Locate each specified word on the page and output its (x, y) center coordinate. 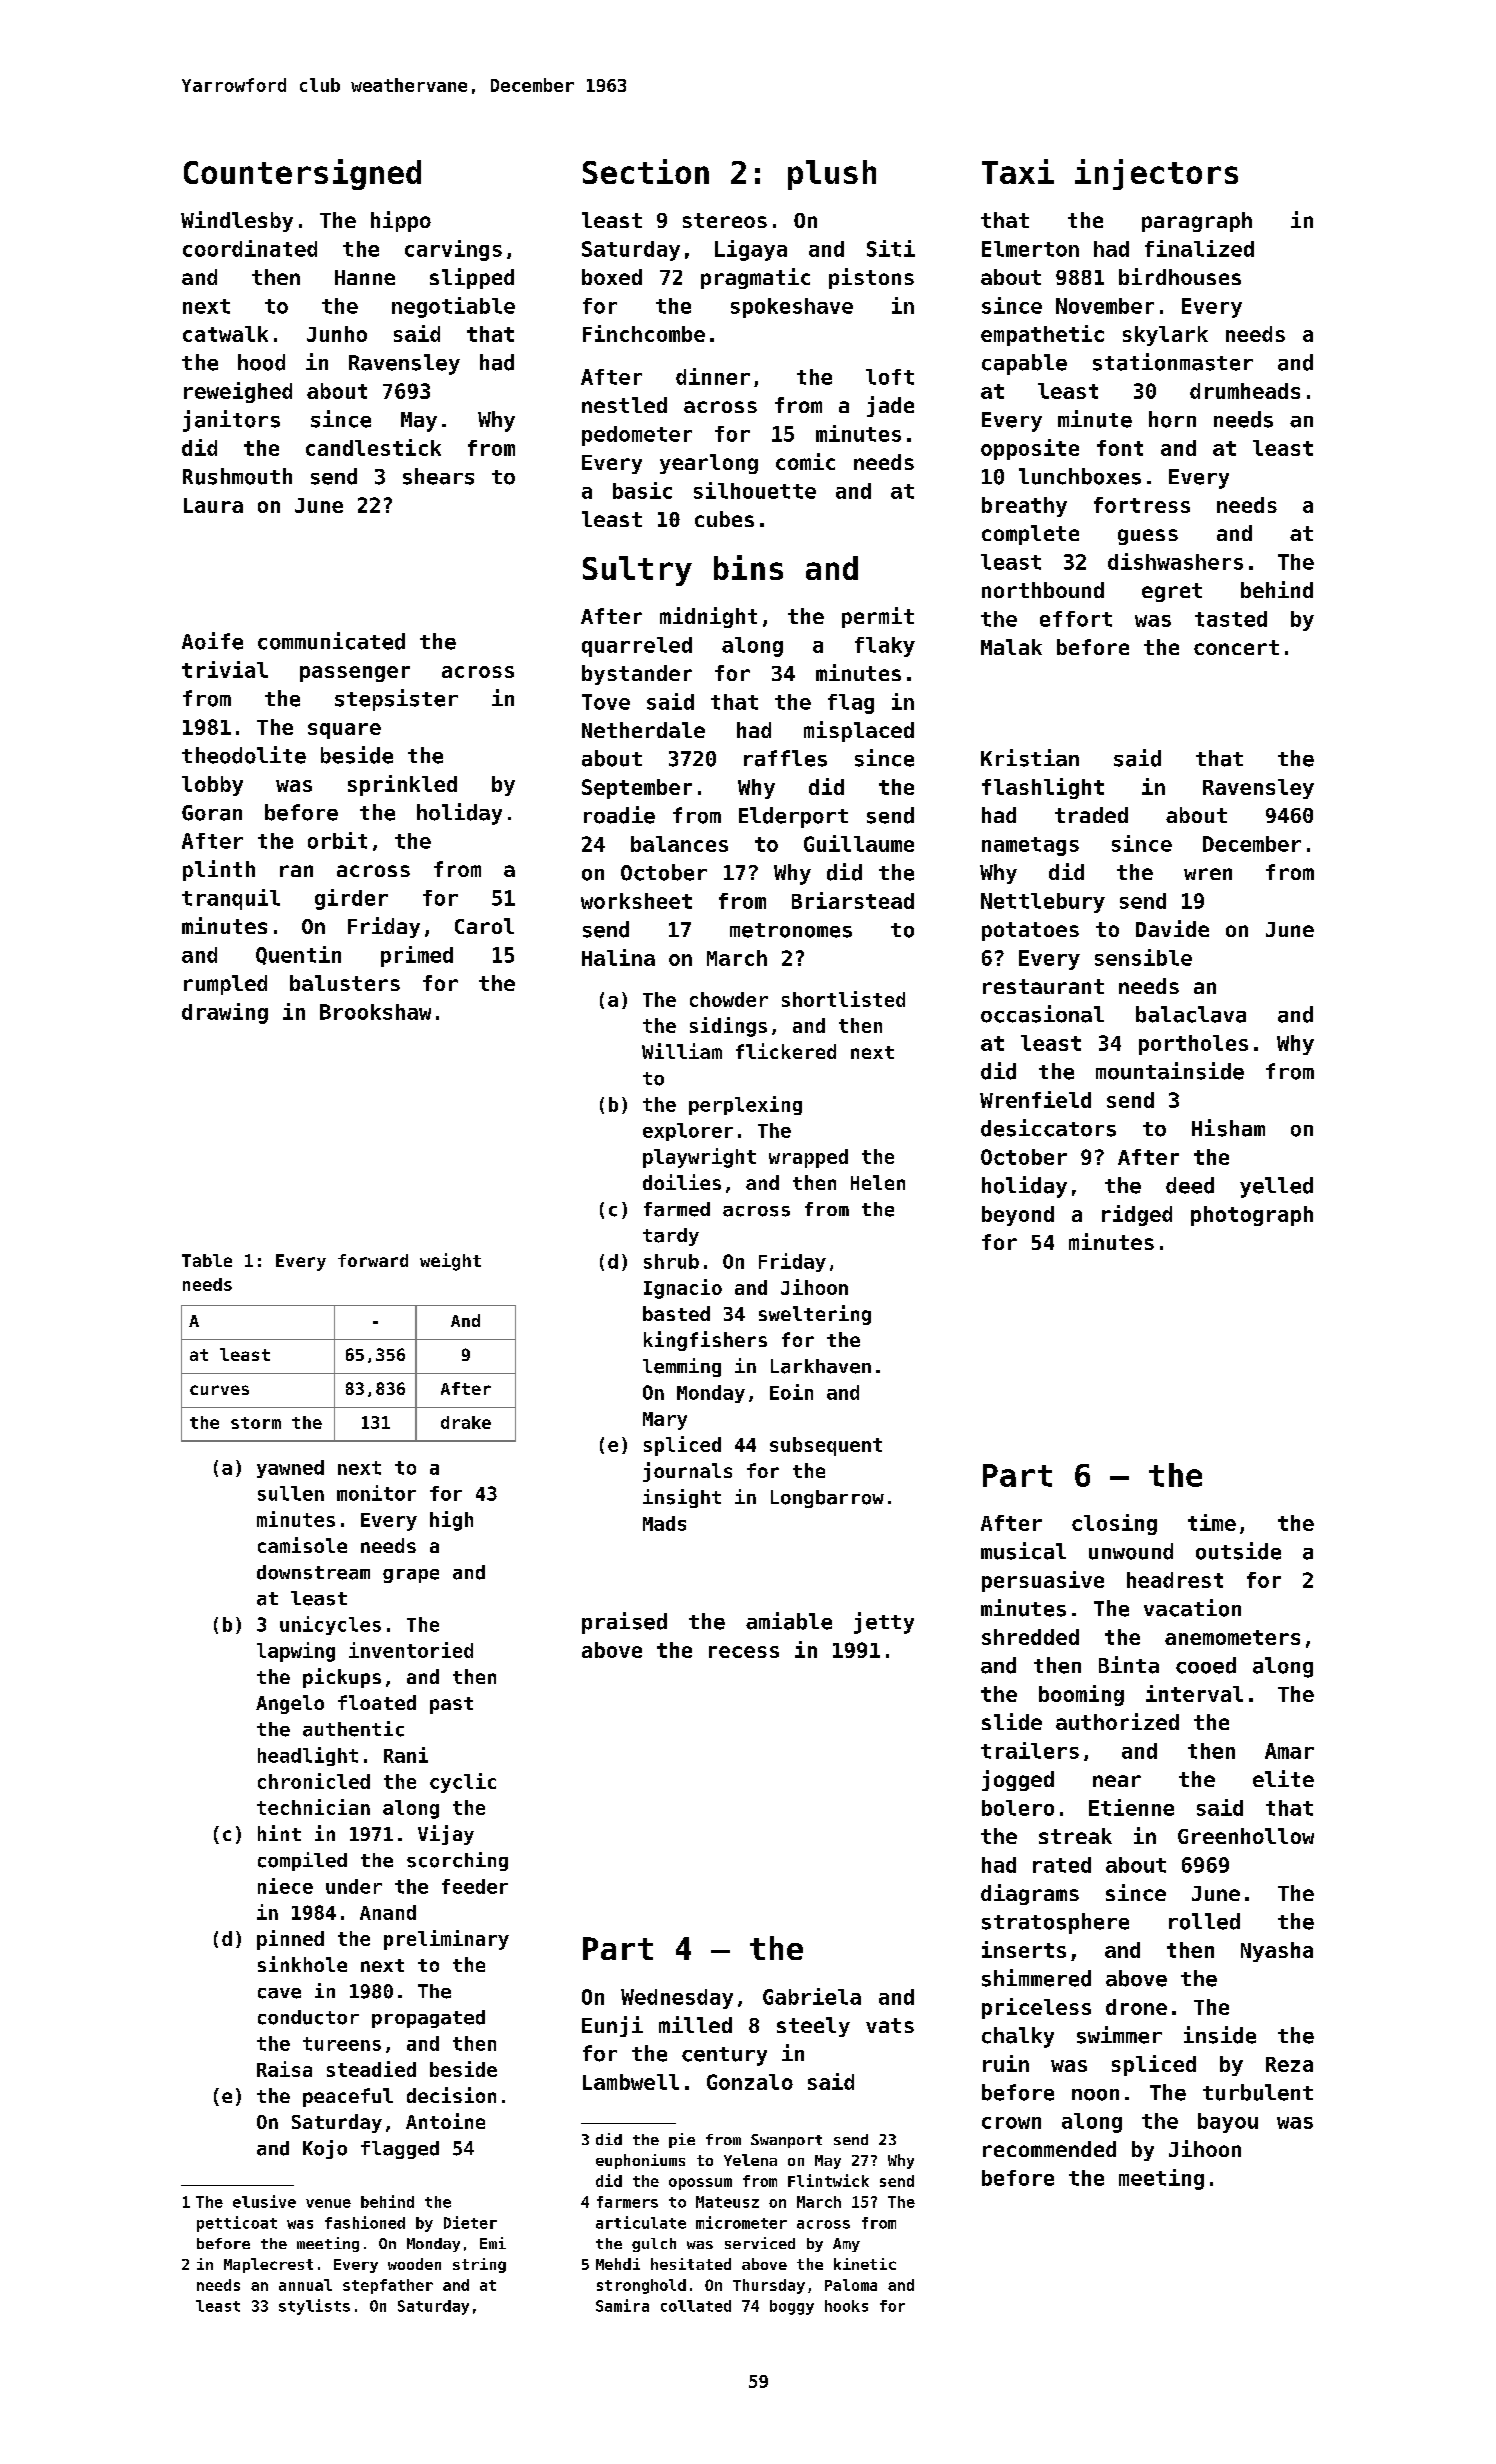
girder (351, 899)
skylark (1165, 336)
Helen (878, 1182)
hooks (846, 2306)
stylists (314, 2307)
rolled (1204, 1921)
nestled (624, 405)
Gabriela (812, 1996)
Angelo (290, 1704)
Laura (213, 505)
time (1212, 1522)
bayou (1228, 2123)
